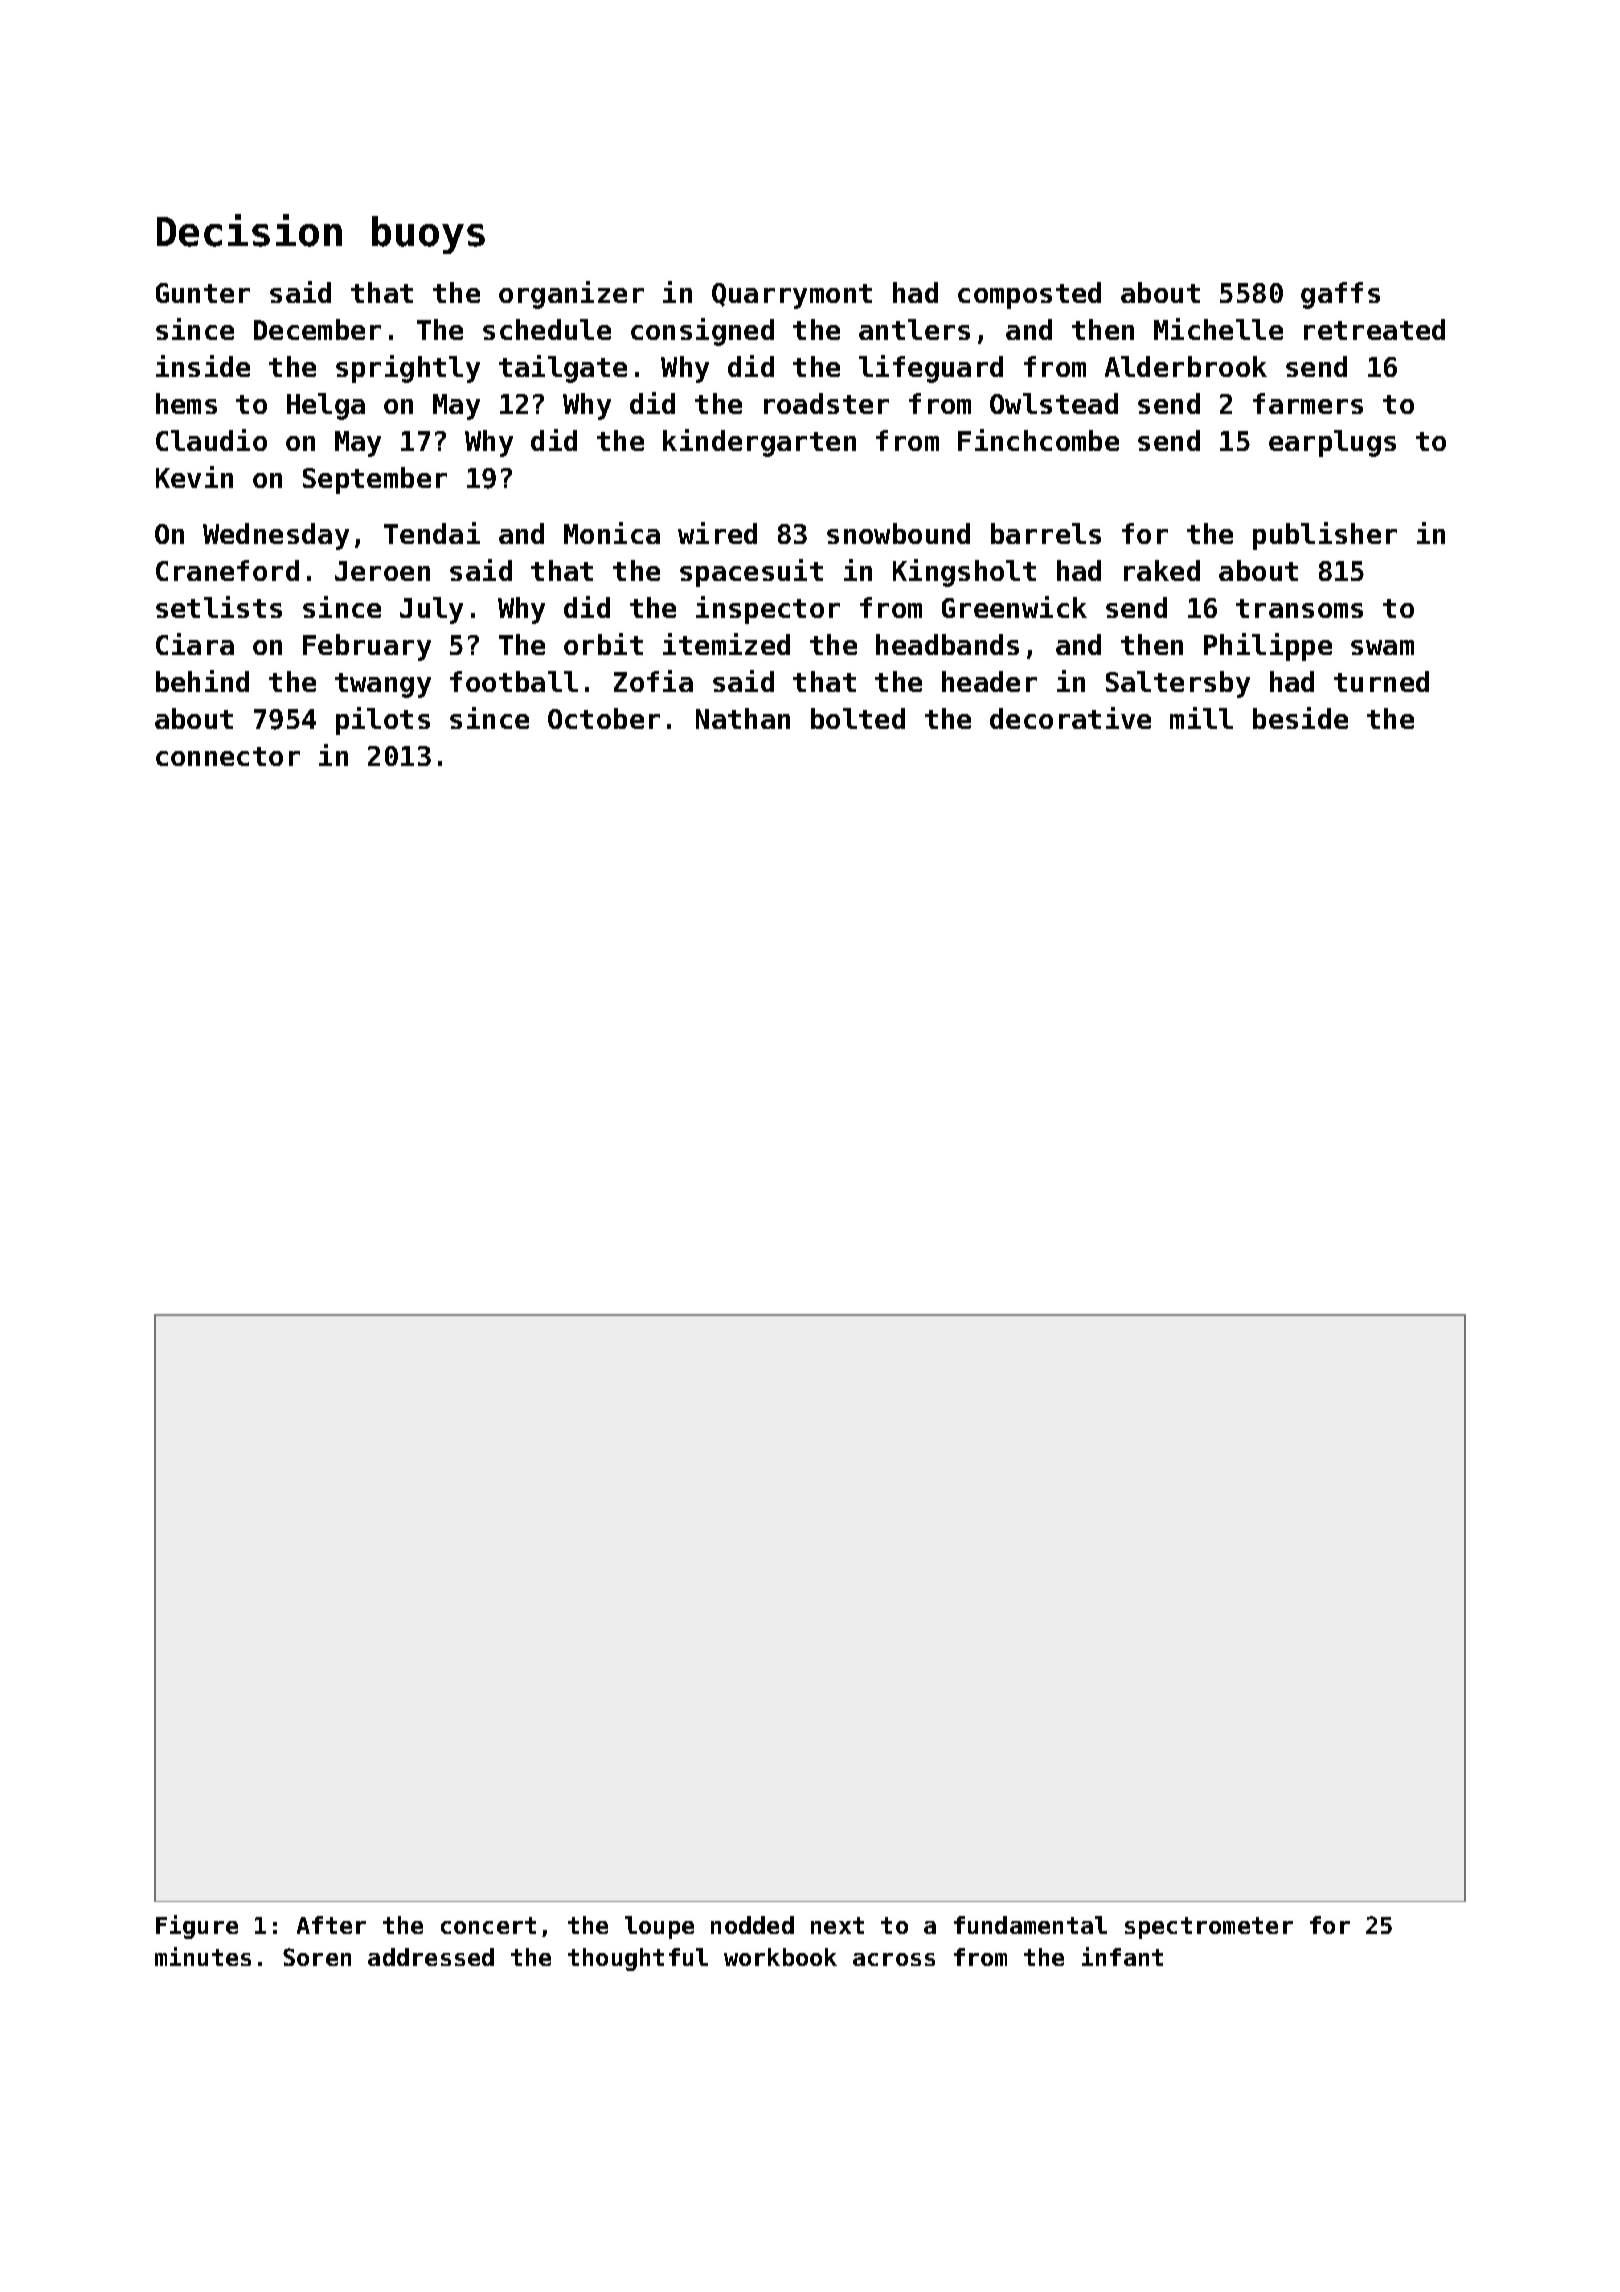 This page has width=1620, height=2292. I want to click on Figure, so click(197, 1927).
